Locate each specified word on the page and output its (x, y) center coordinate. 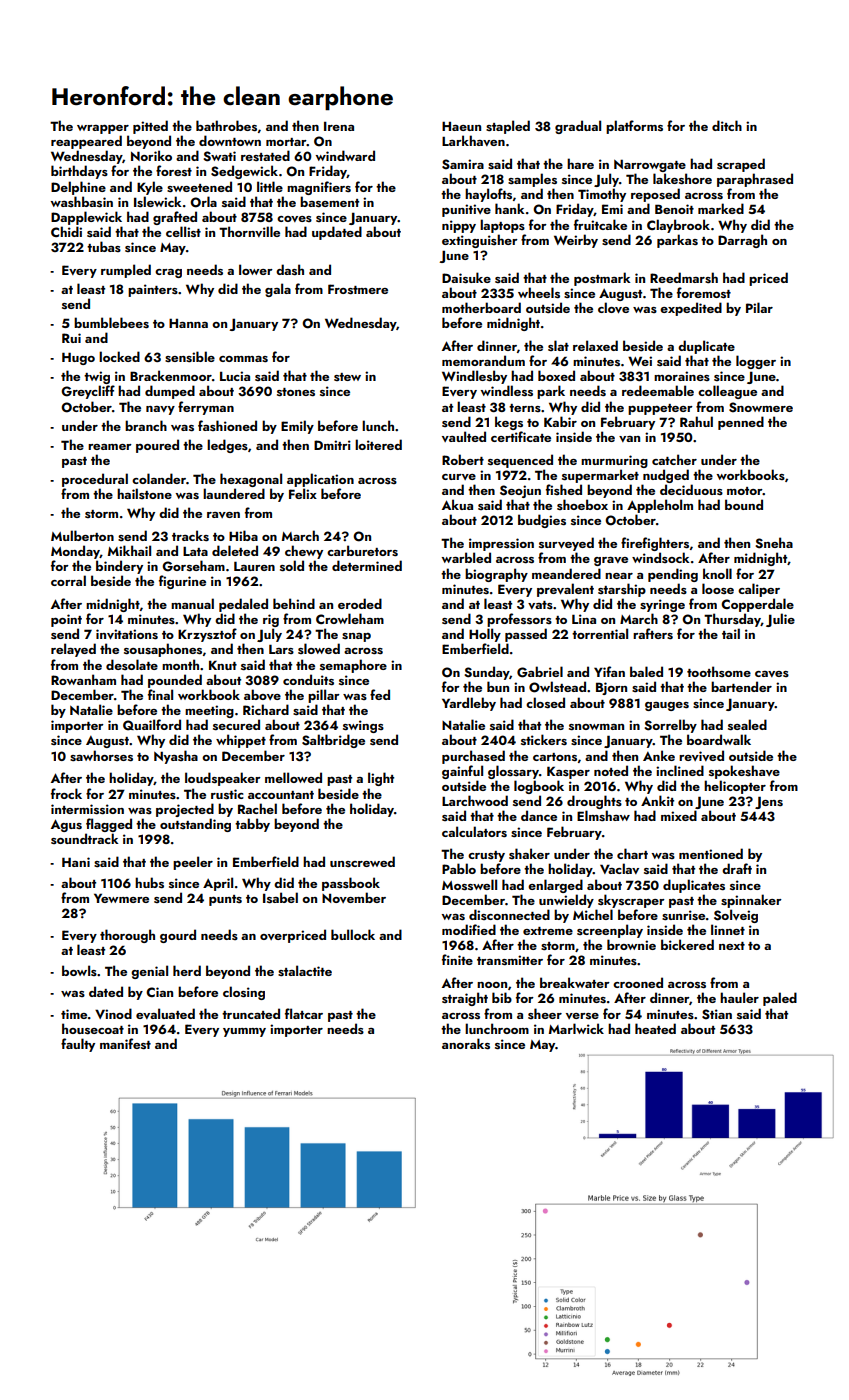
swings (363, 726)
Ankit (657, 800)
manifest (125, 1044)
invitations (127, 634)
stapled (508, 127)
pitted (150, 127)
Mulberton (82, 535)
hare (580, 163)
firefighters (655, 544)
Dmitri (332, 445)
